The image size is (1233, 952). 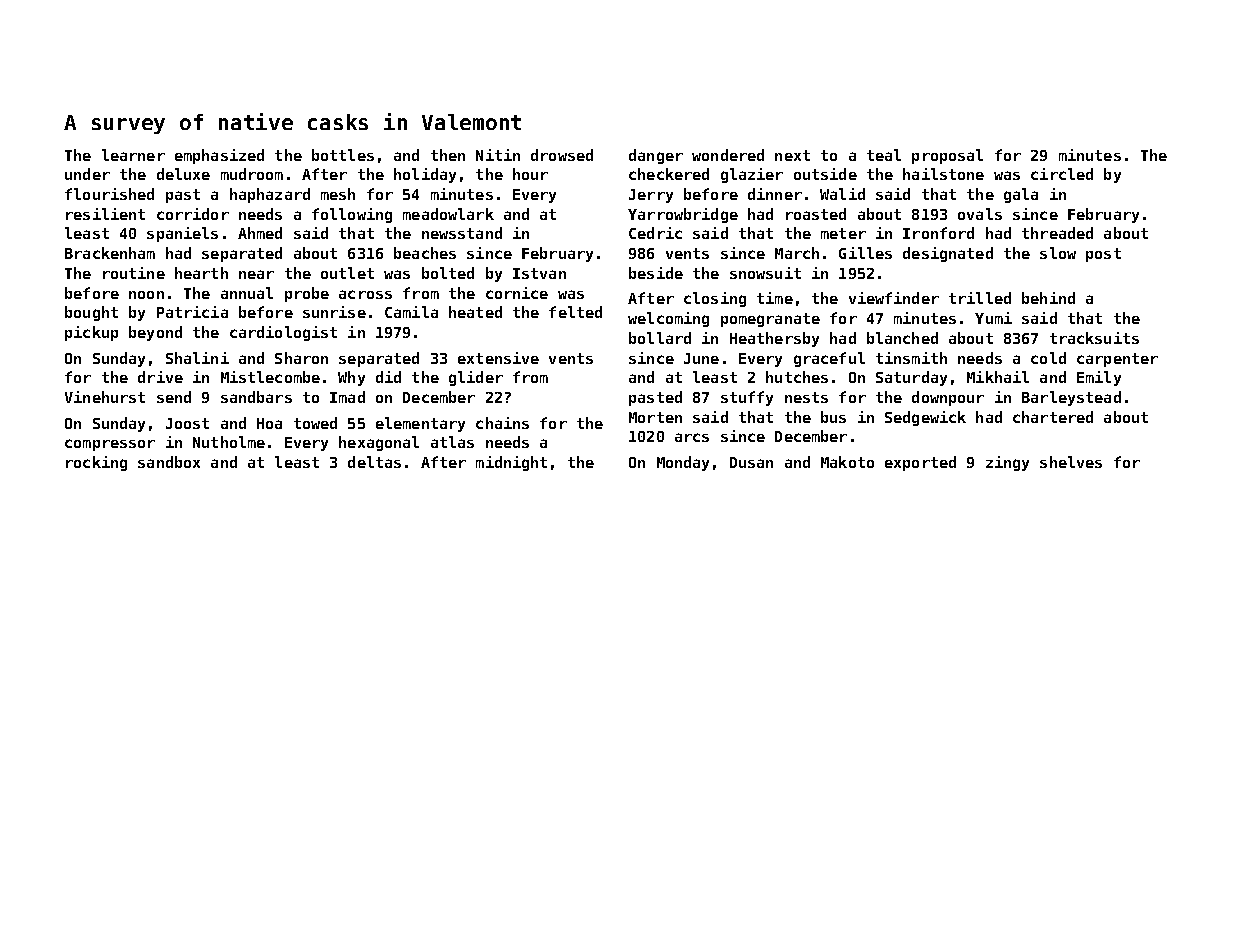 I want to click on tracksuits, so click(x=1094, y=338).
